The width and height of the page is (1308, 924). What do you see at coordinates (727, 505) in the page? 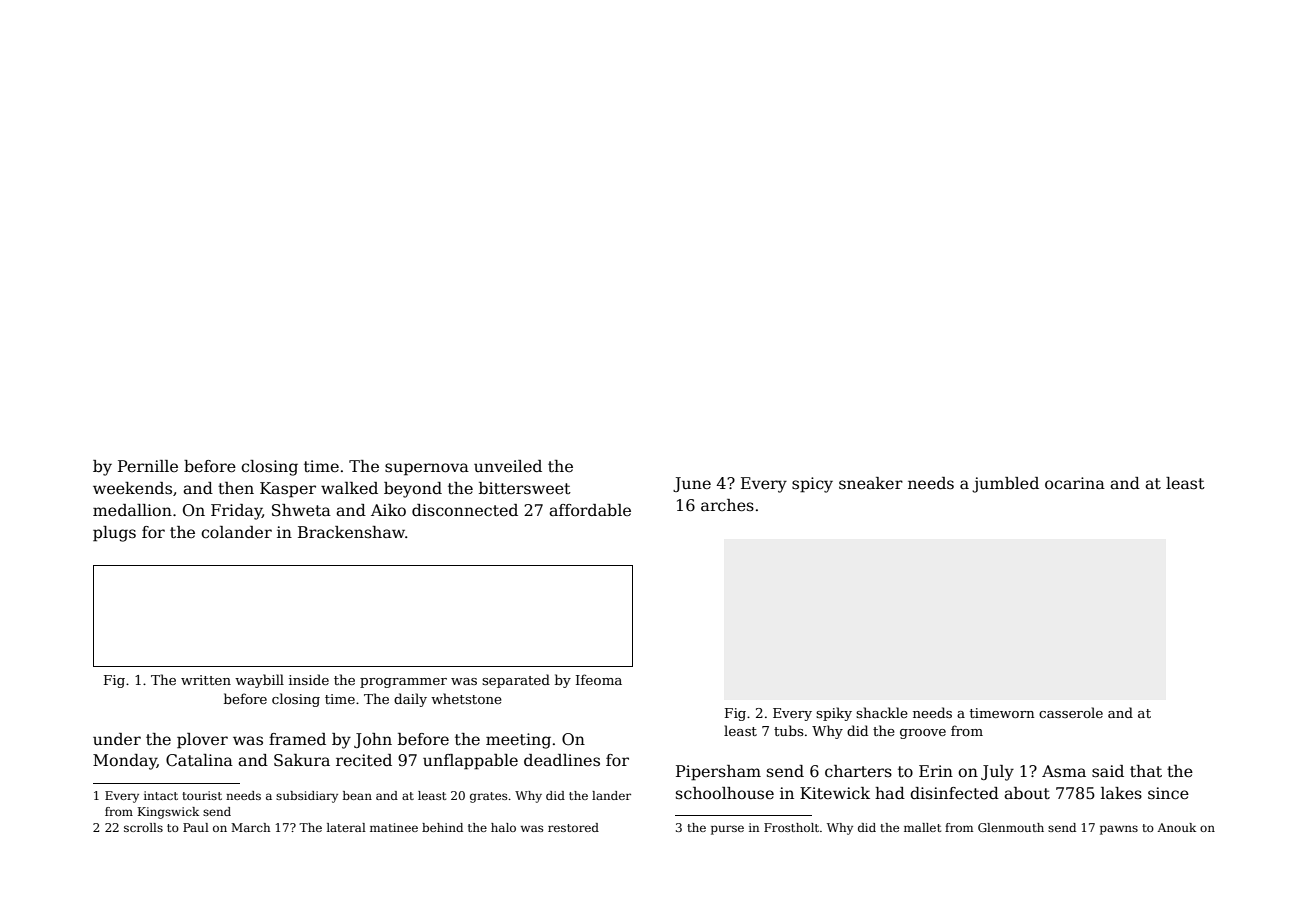
I see `arches` at bounding box center [727, 505].
